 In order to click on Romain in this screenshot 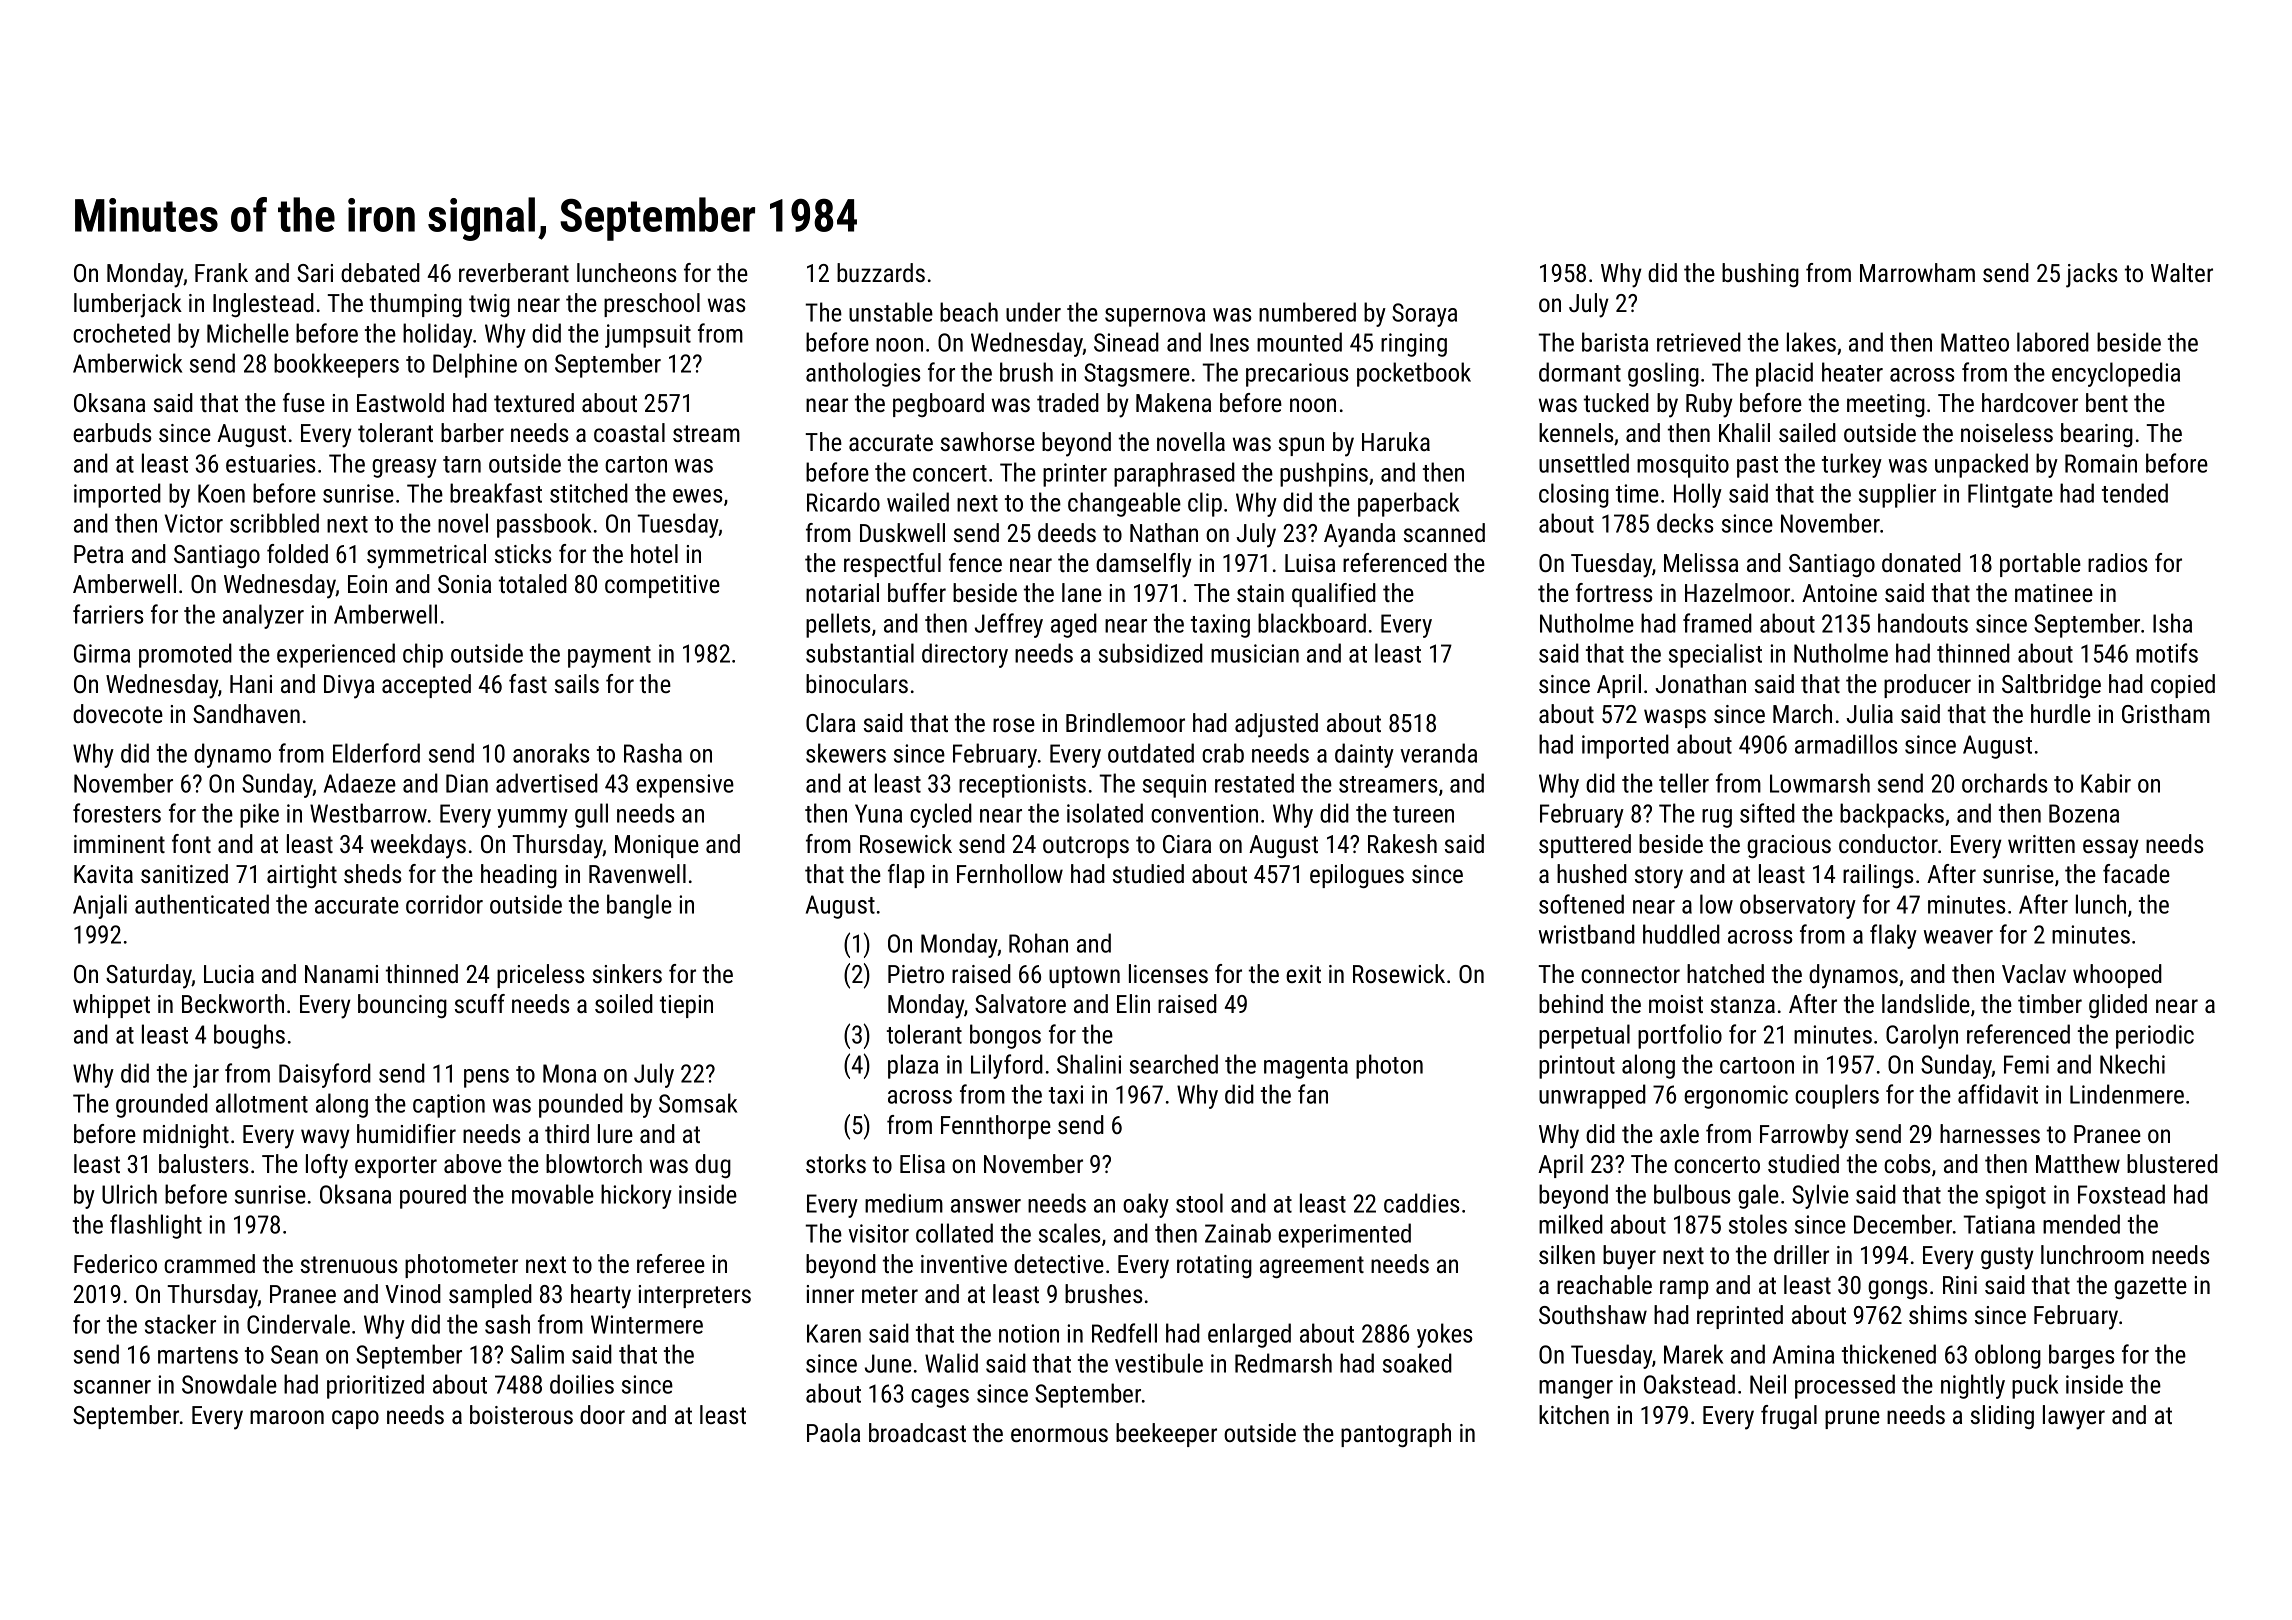, I will do `click(2101, 463)`.
